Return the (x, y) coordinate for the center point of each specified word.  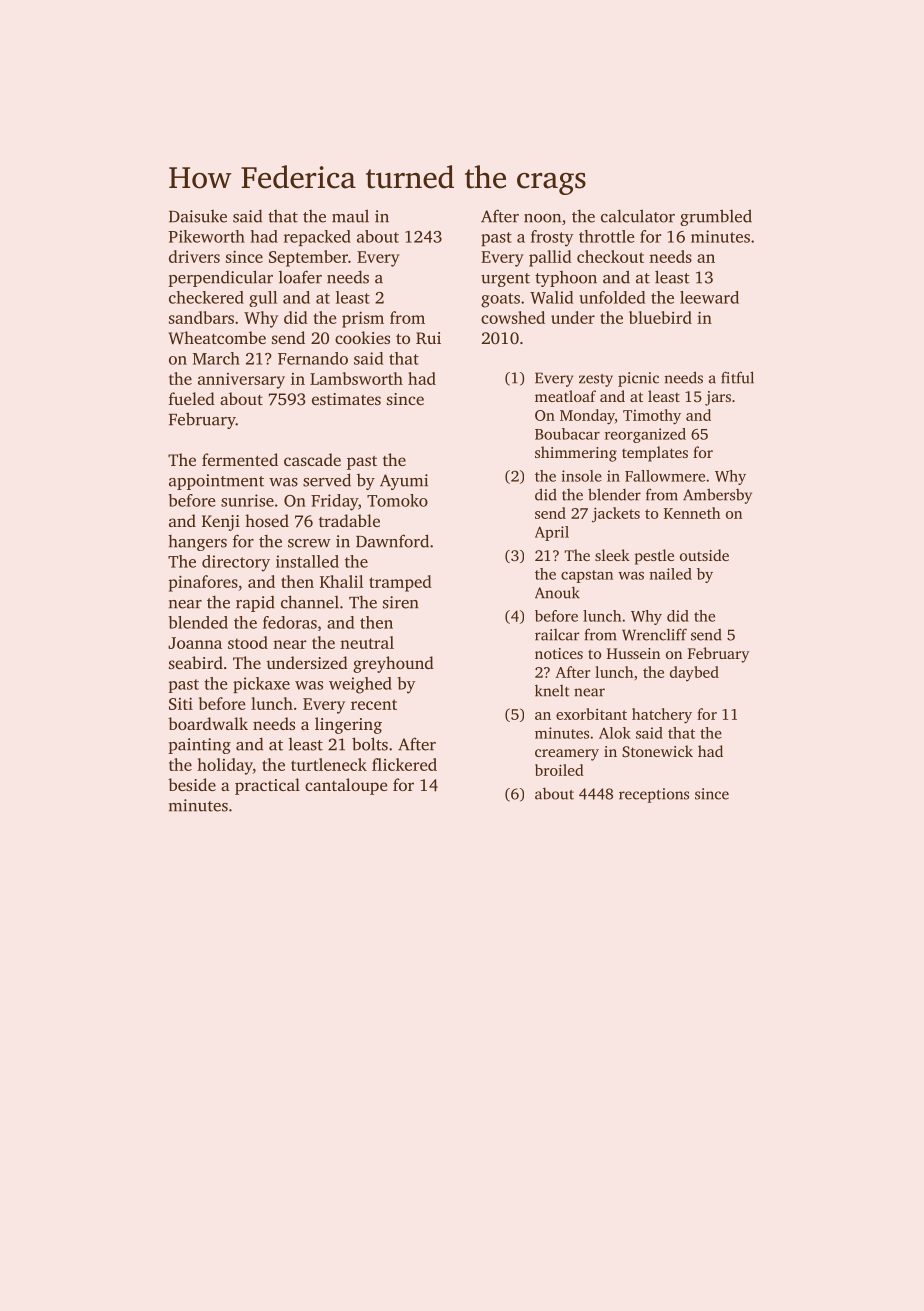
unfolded (612, 297)
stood (248, 642)
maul (350, 216)
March (216, 358)
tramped (400, 583)
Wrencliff (654, 634)
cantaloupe (346, 786)
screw (309, 543)
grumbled (716, 217)
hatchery (662, 716)
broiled (559, 770)
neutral (367, 642)
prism (363, 319)
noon (542, 218)
